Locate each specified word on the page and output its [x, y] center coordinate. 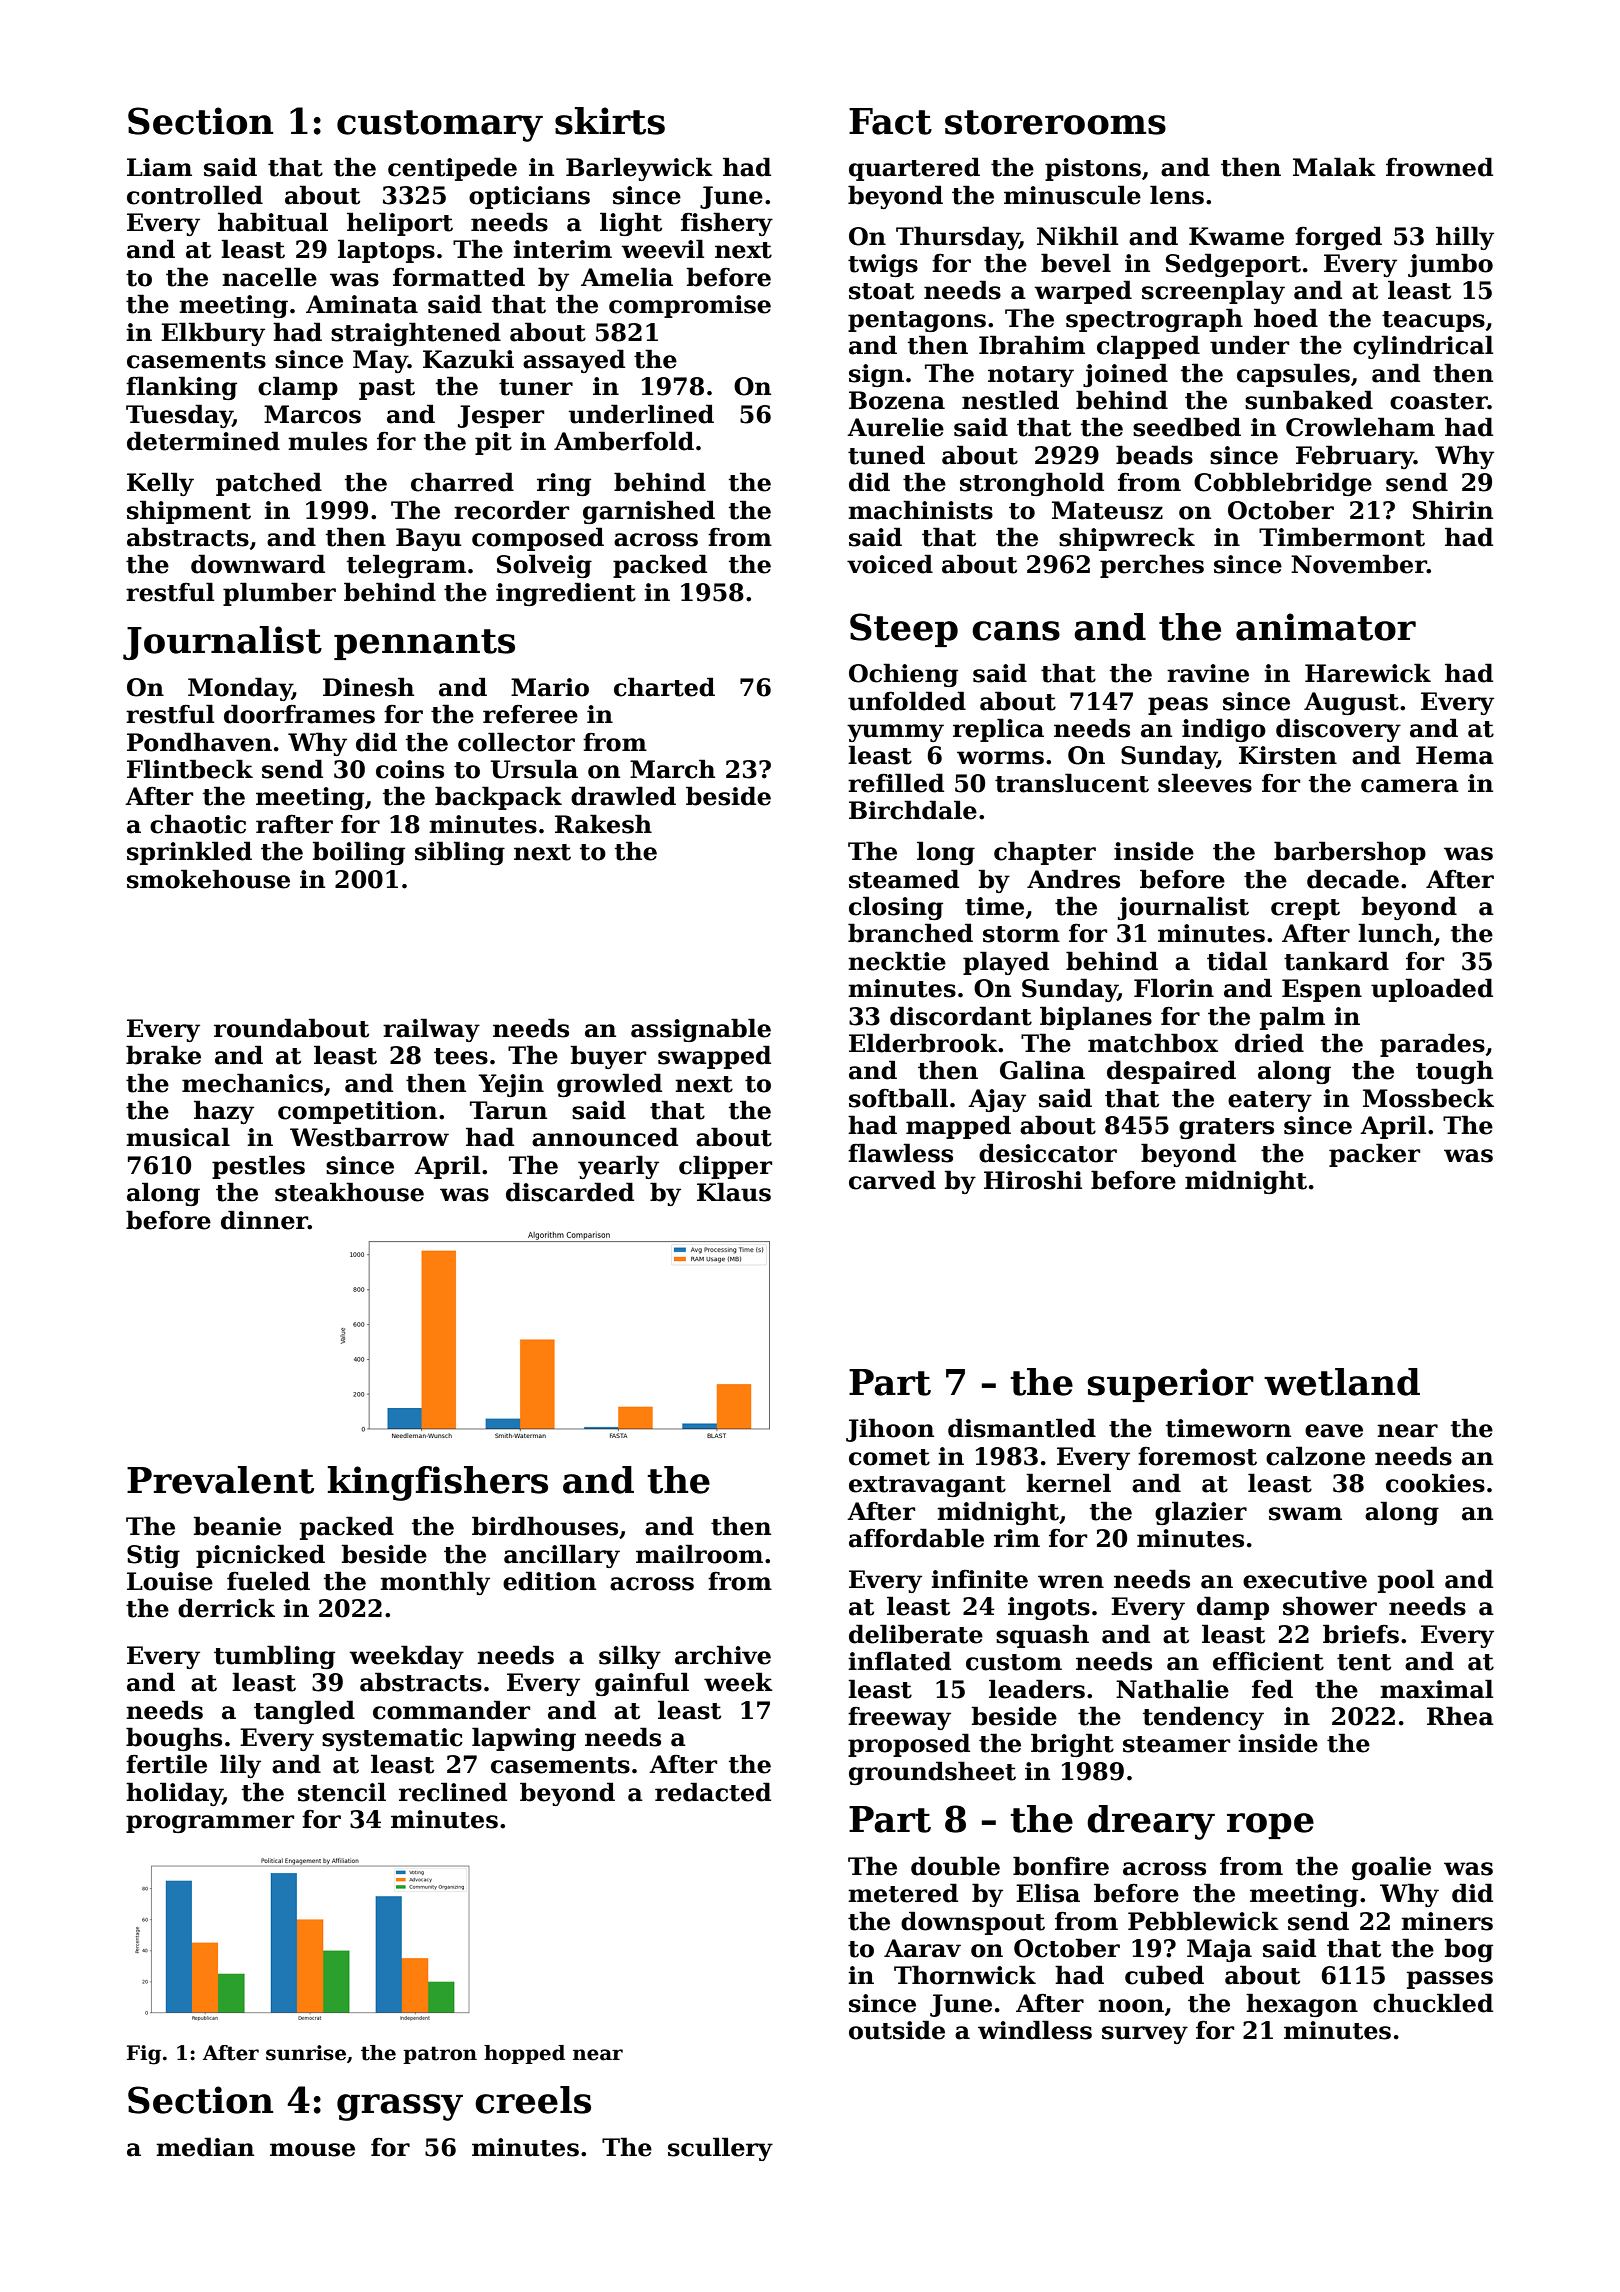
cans [1016, 631]
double [955, 1866]
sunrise [306, 2053]
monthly [435, 1583]
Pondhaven [199, 742]
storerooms [1055, 122]
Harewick [1368, 673]
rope [1270, 1826]
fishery [727, 224]
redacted [713, 1792]
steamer [1176, 1744]
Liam [159, 167]
